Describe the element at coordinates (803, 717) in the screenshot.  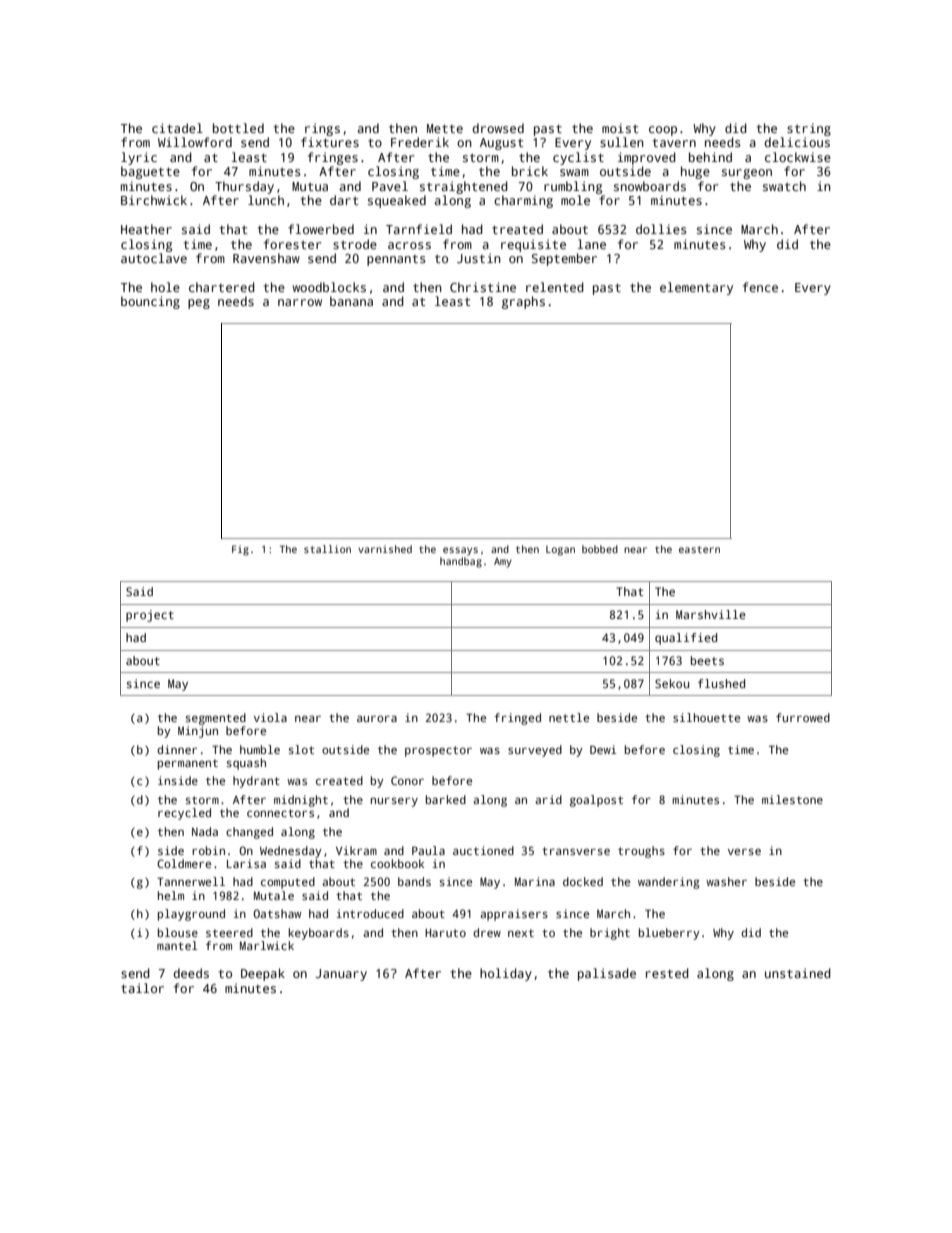
I see `furrowed` at that location.
